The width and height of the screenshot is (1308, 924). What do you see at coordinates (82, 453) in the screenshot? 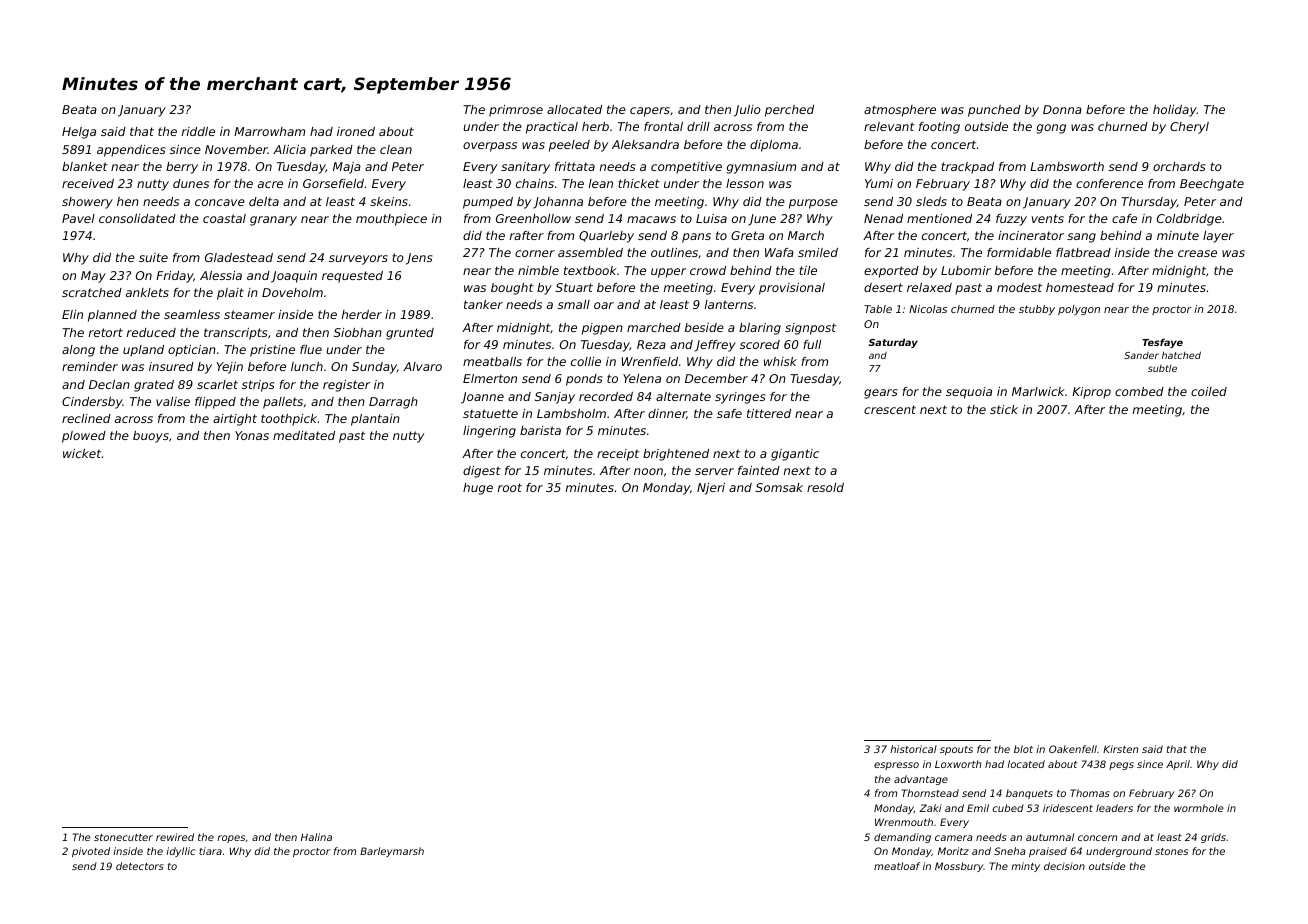
I see `wicket` at bounding box center [82, 453].
